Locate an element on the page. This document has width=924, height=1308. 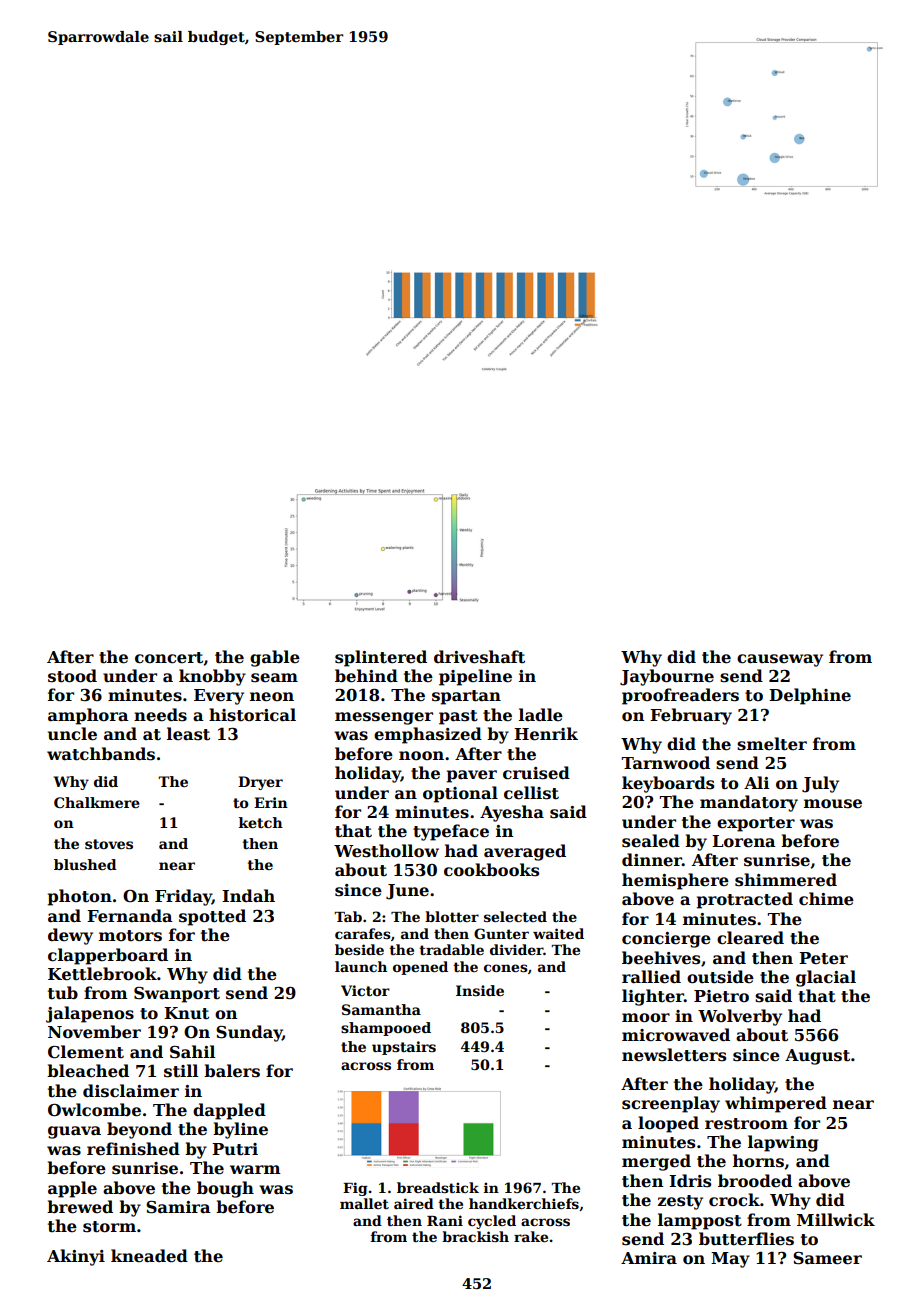
past is located at coordinates (458, 717).
